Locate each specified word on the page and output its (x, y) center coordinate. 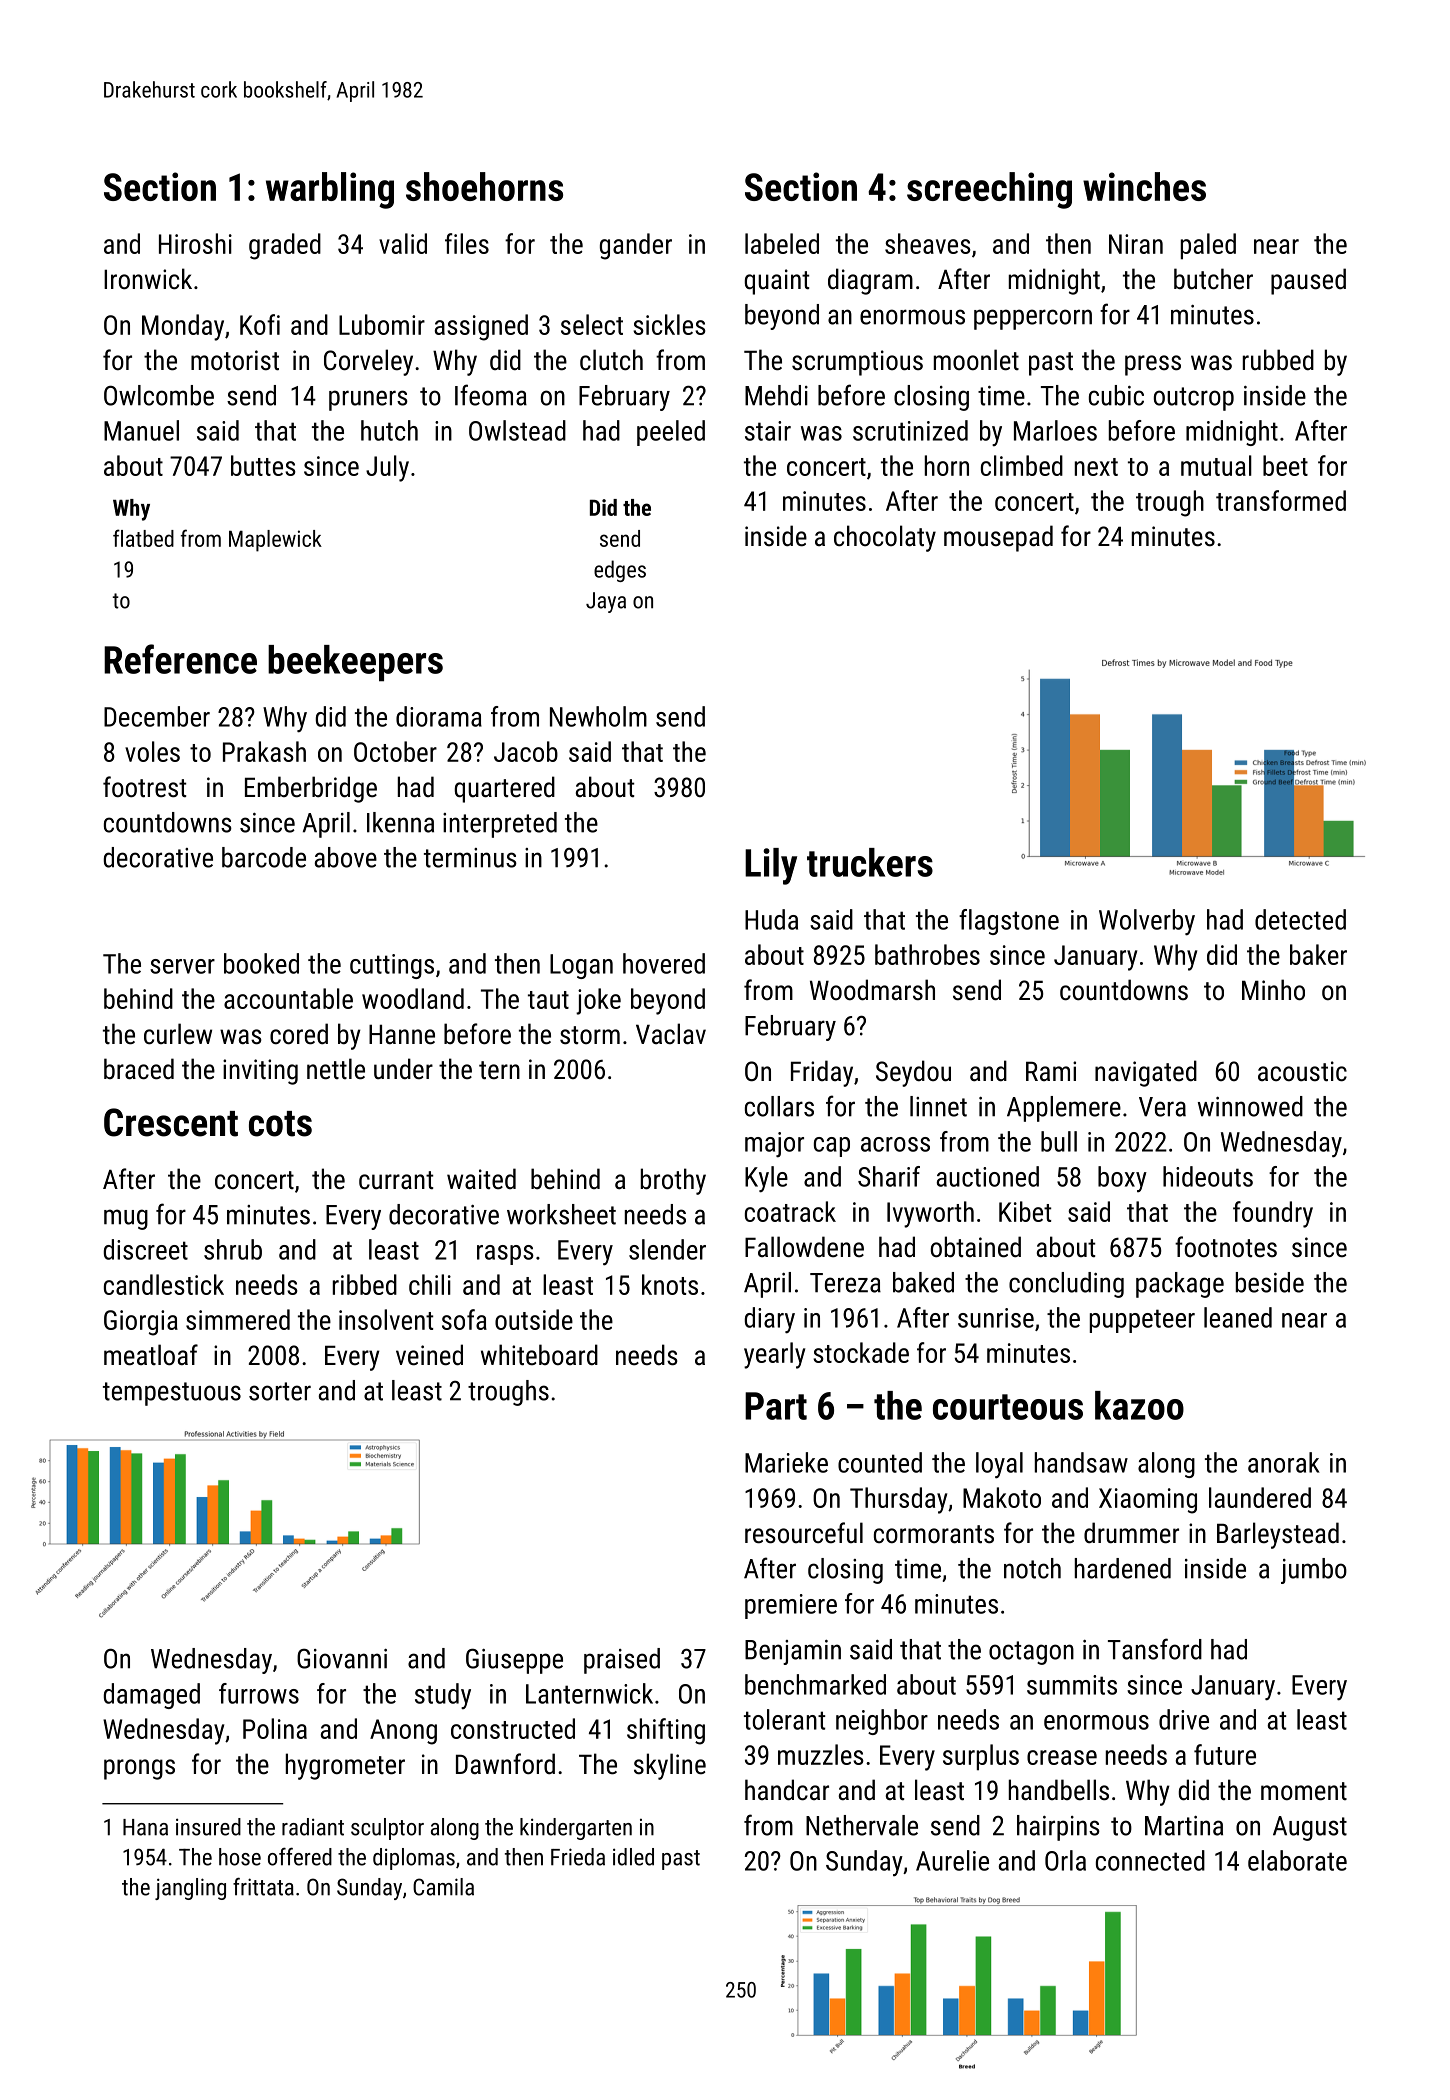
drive (1184, 1719)
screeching (989, 190)
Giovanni (342, 1659)
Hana (145, 1827)
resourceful (804, 1533)
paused (1308, 281)
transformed (1281, 500)
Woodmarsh (872, 990)
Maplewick (275, 541)
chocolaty (885, 538)
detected (1300, 919)
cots (280, 1124)
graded (285, 246)
